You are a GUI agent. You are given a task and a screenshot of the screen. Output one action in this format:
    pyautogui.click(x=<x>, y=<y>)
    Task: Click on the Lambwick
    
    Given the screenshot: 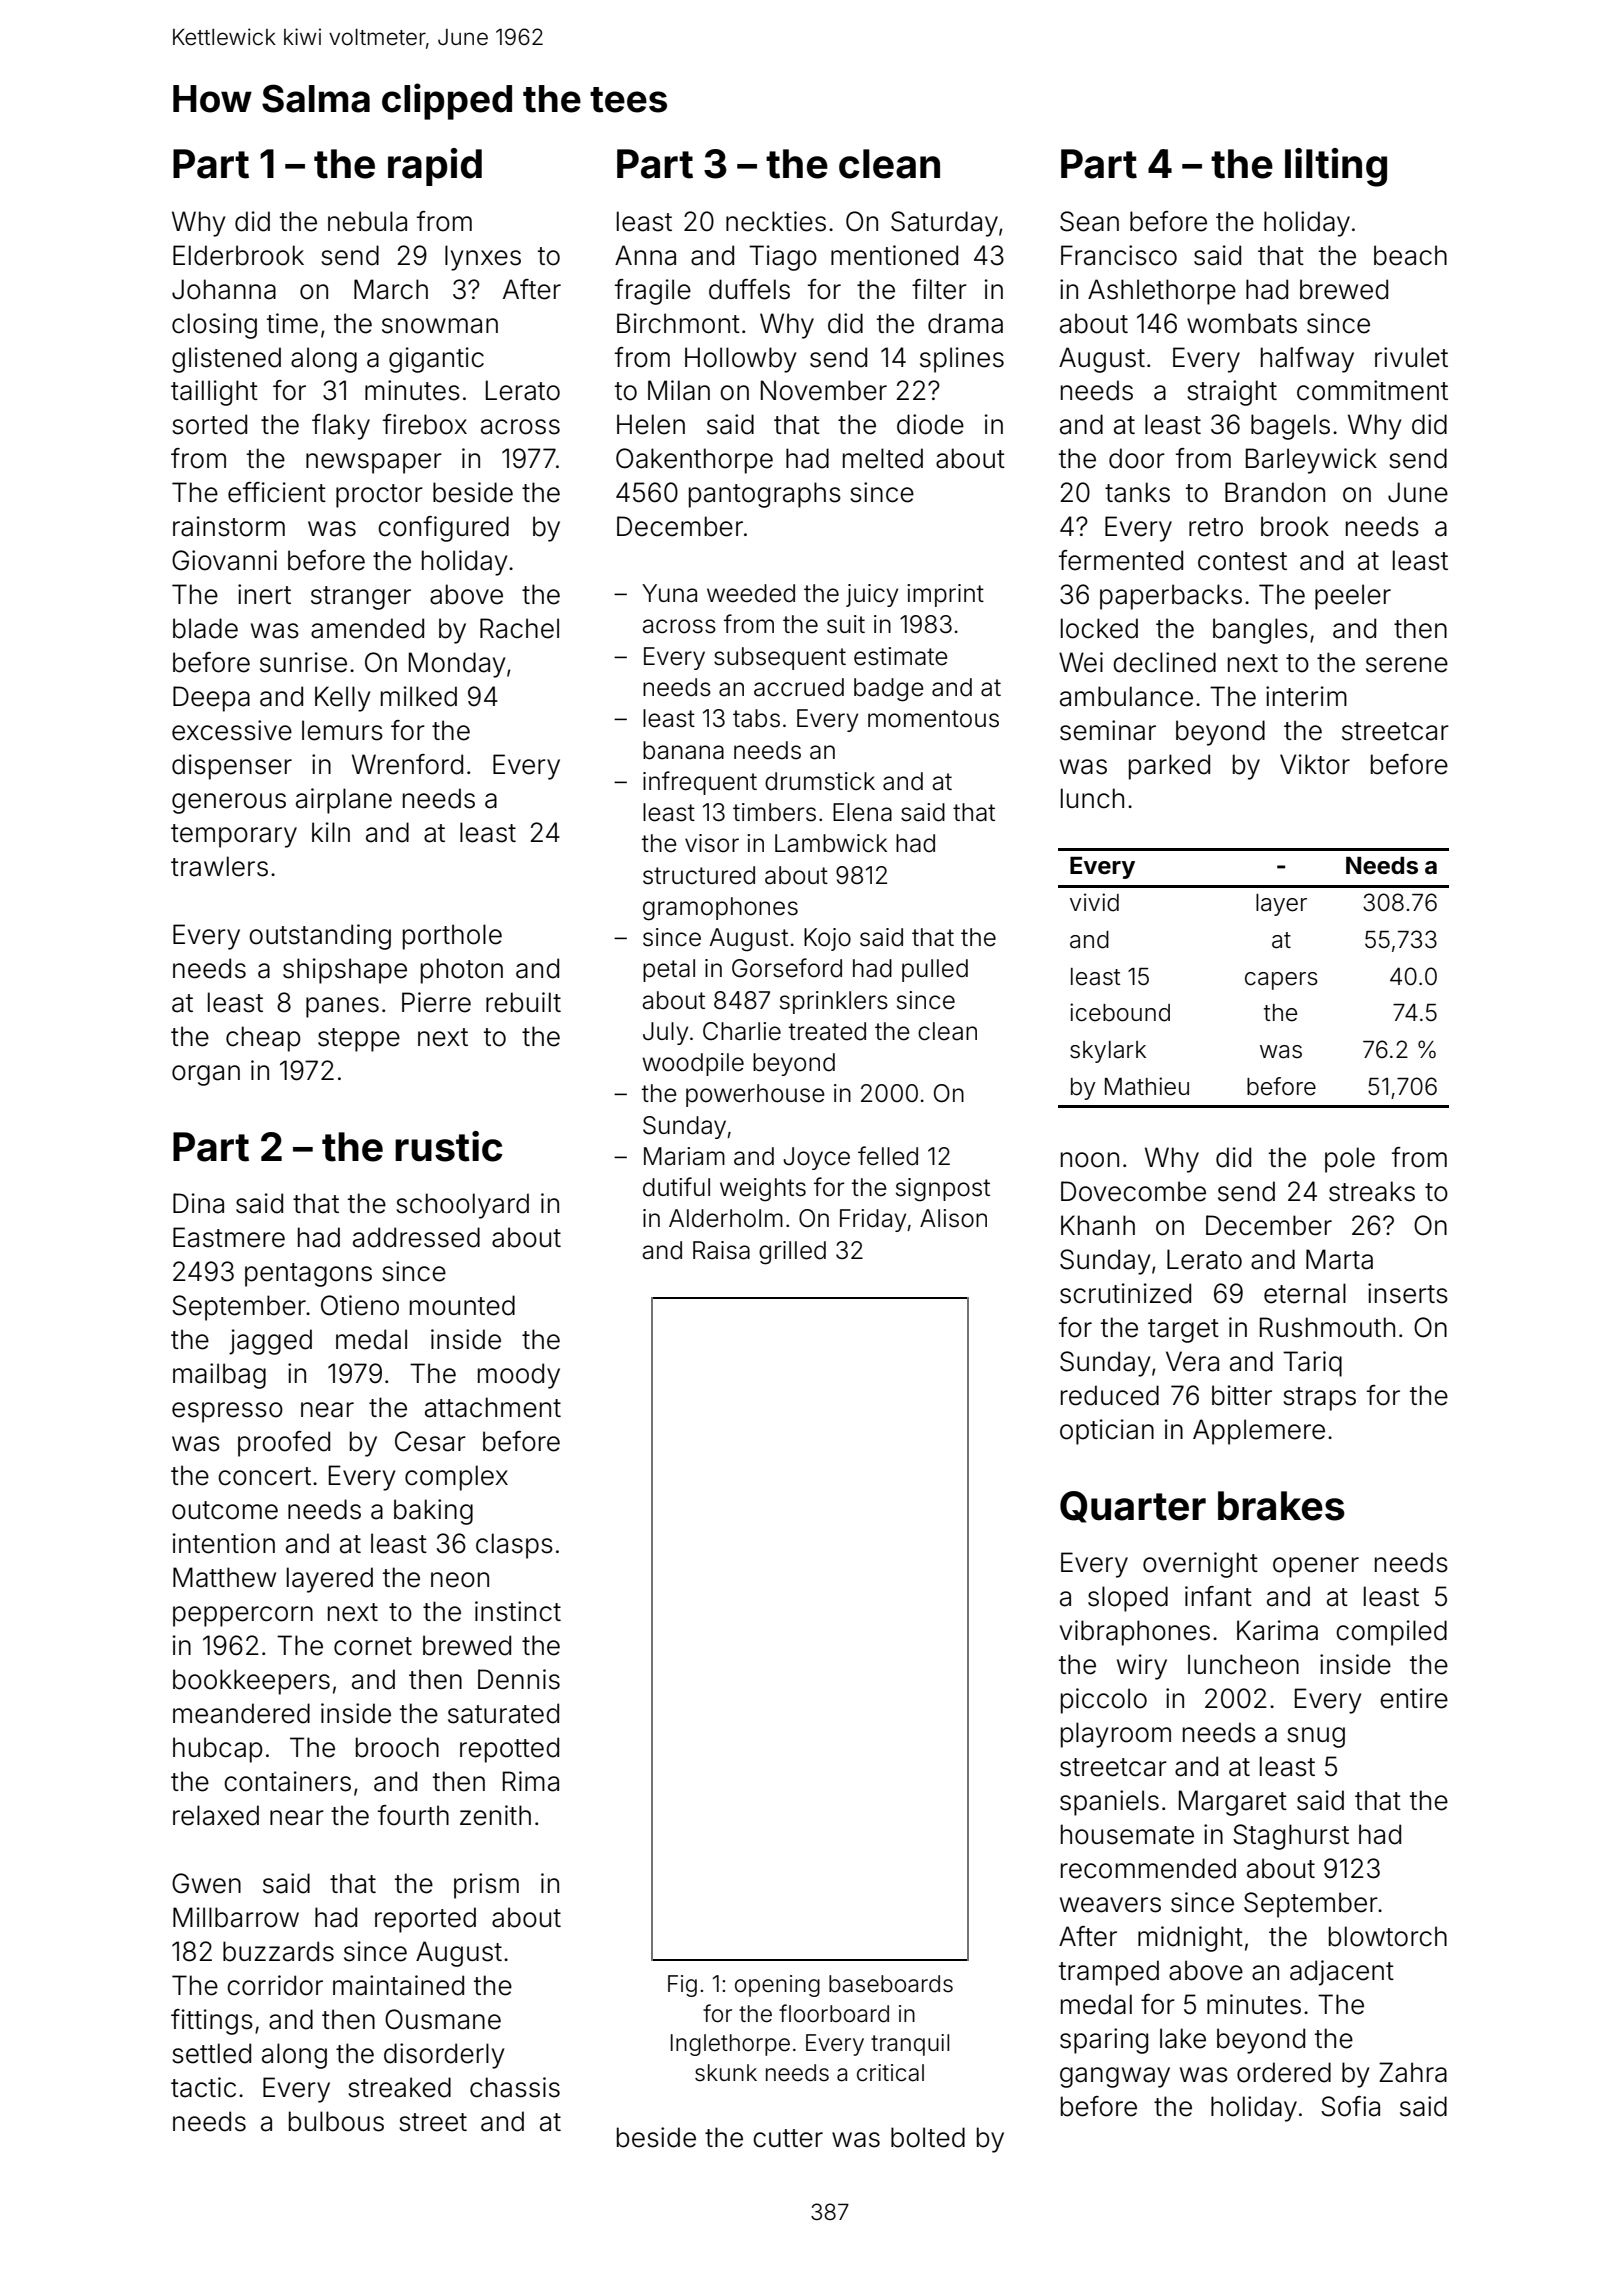 What is the action you would take?
    pyautogui.click(x=831, y=843)
